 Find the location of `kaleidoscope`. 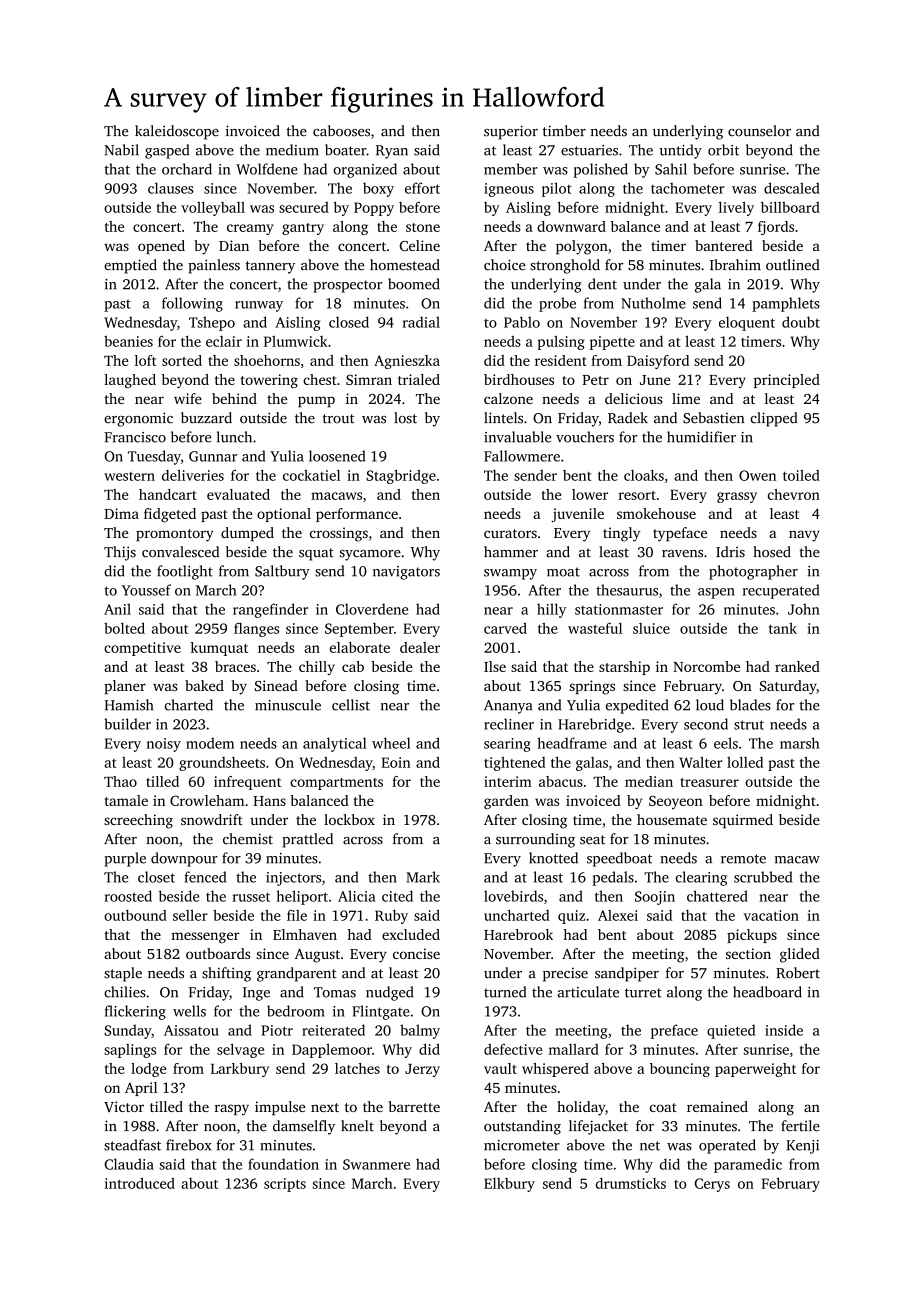

kaleidoscope is located at coordinates (177, 132).
